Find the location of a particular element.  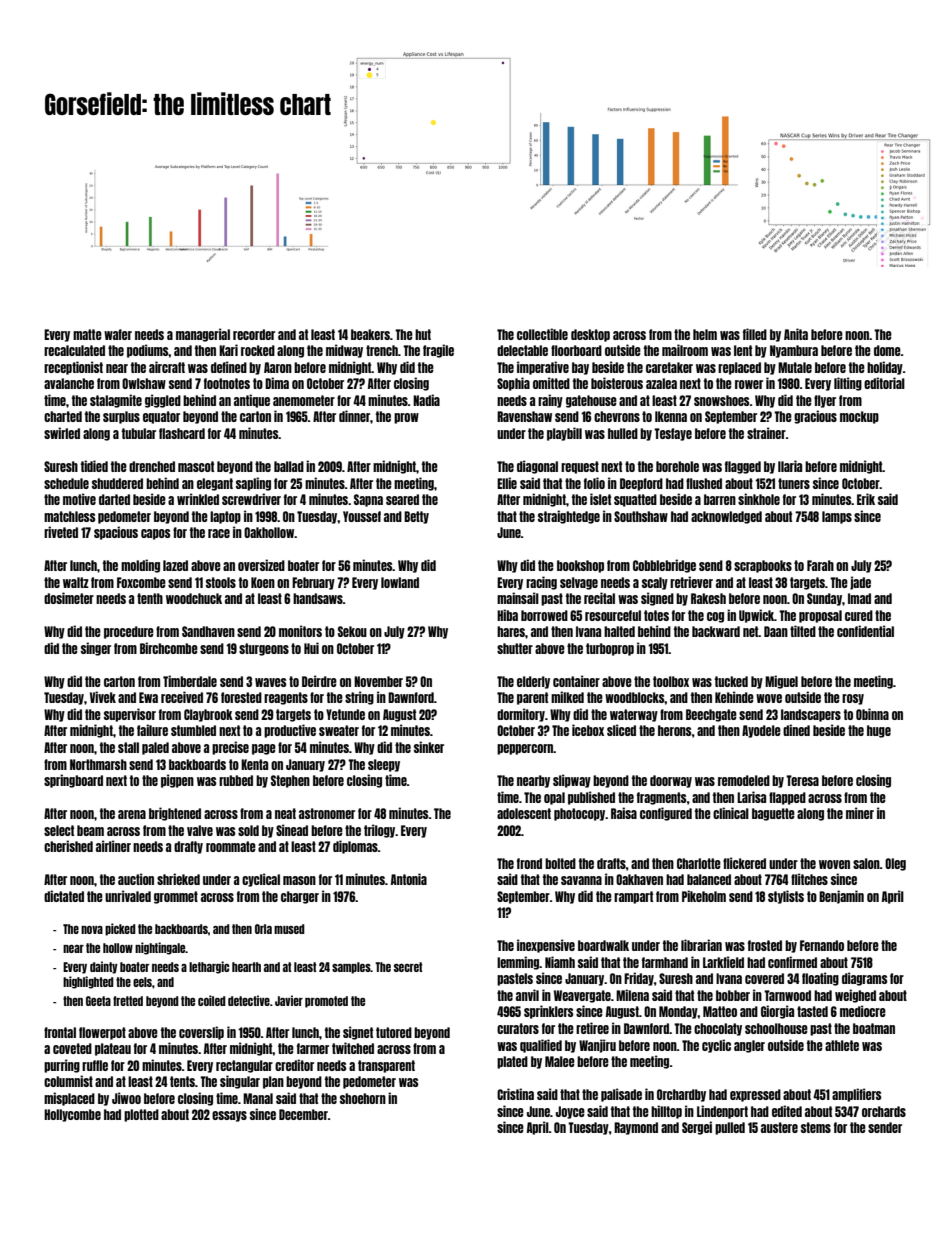

borehole is located at coordinates (677, 466).
